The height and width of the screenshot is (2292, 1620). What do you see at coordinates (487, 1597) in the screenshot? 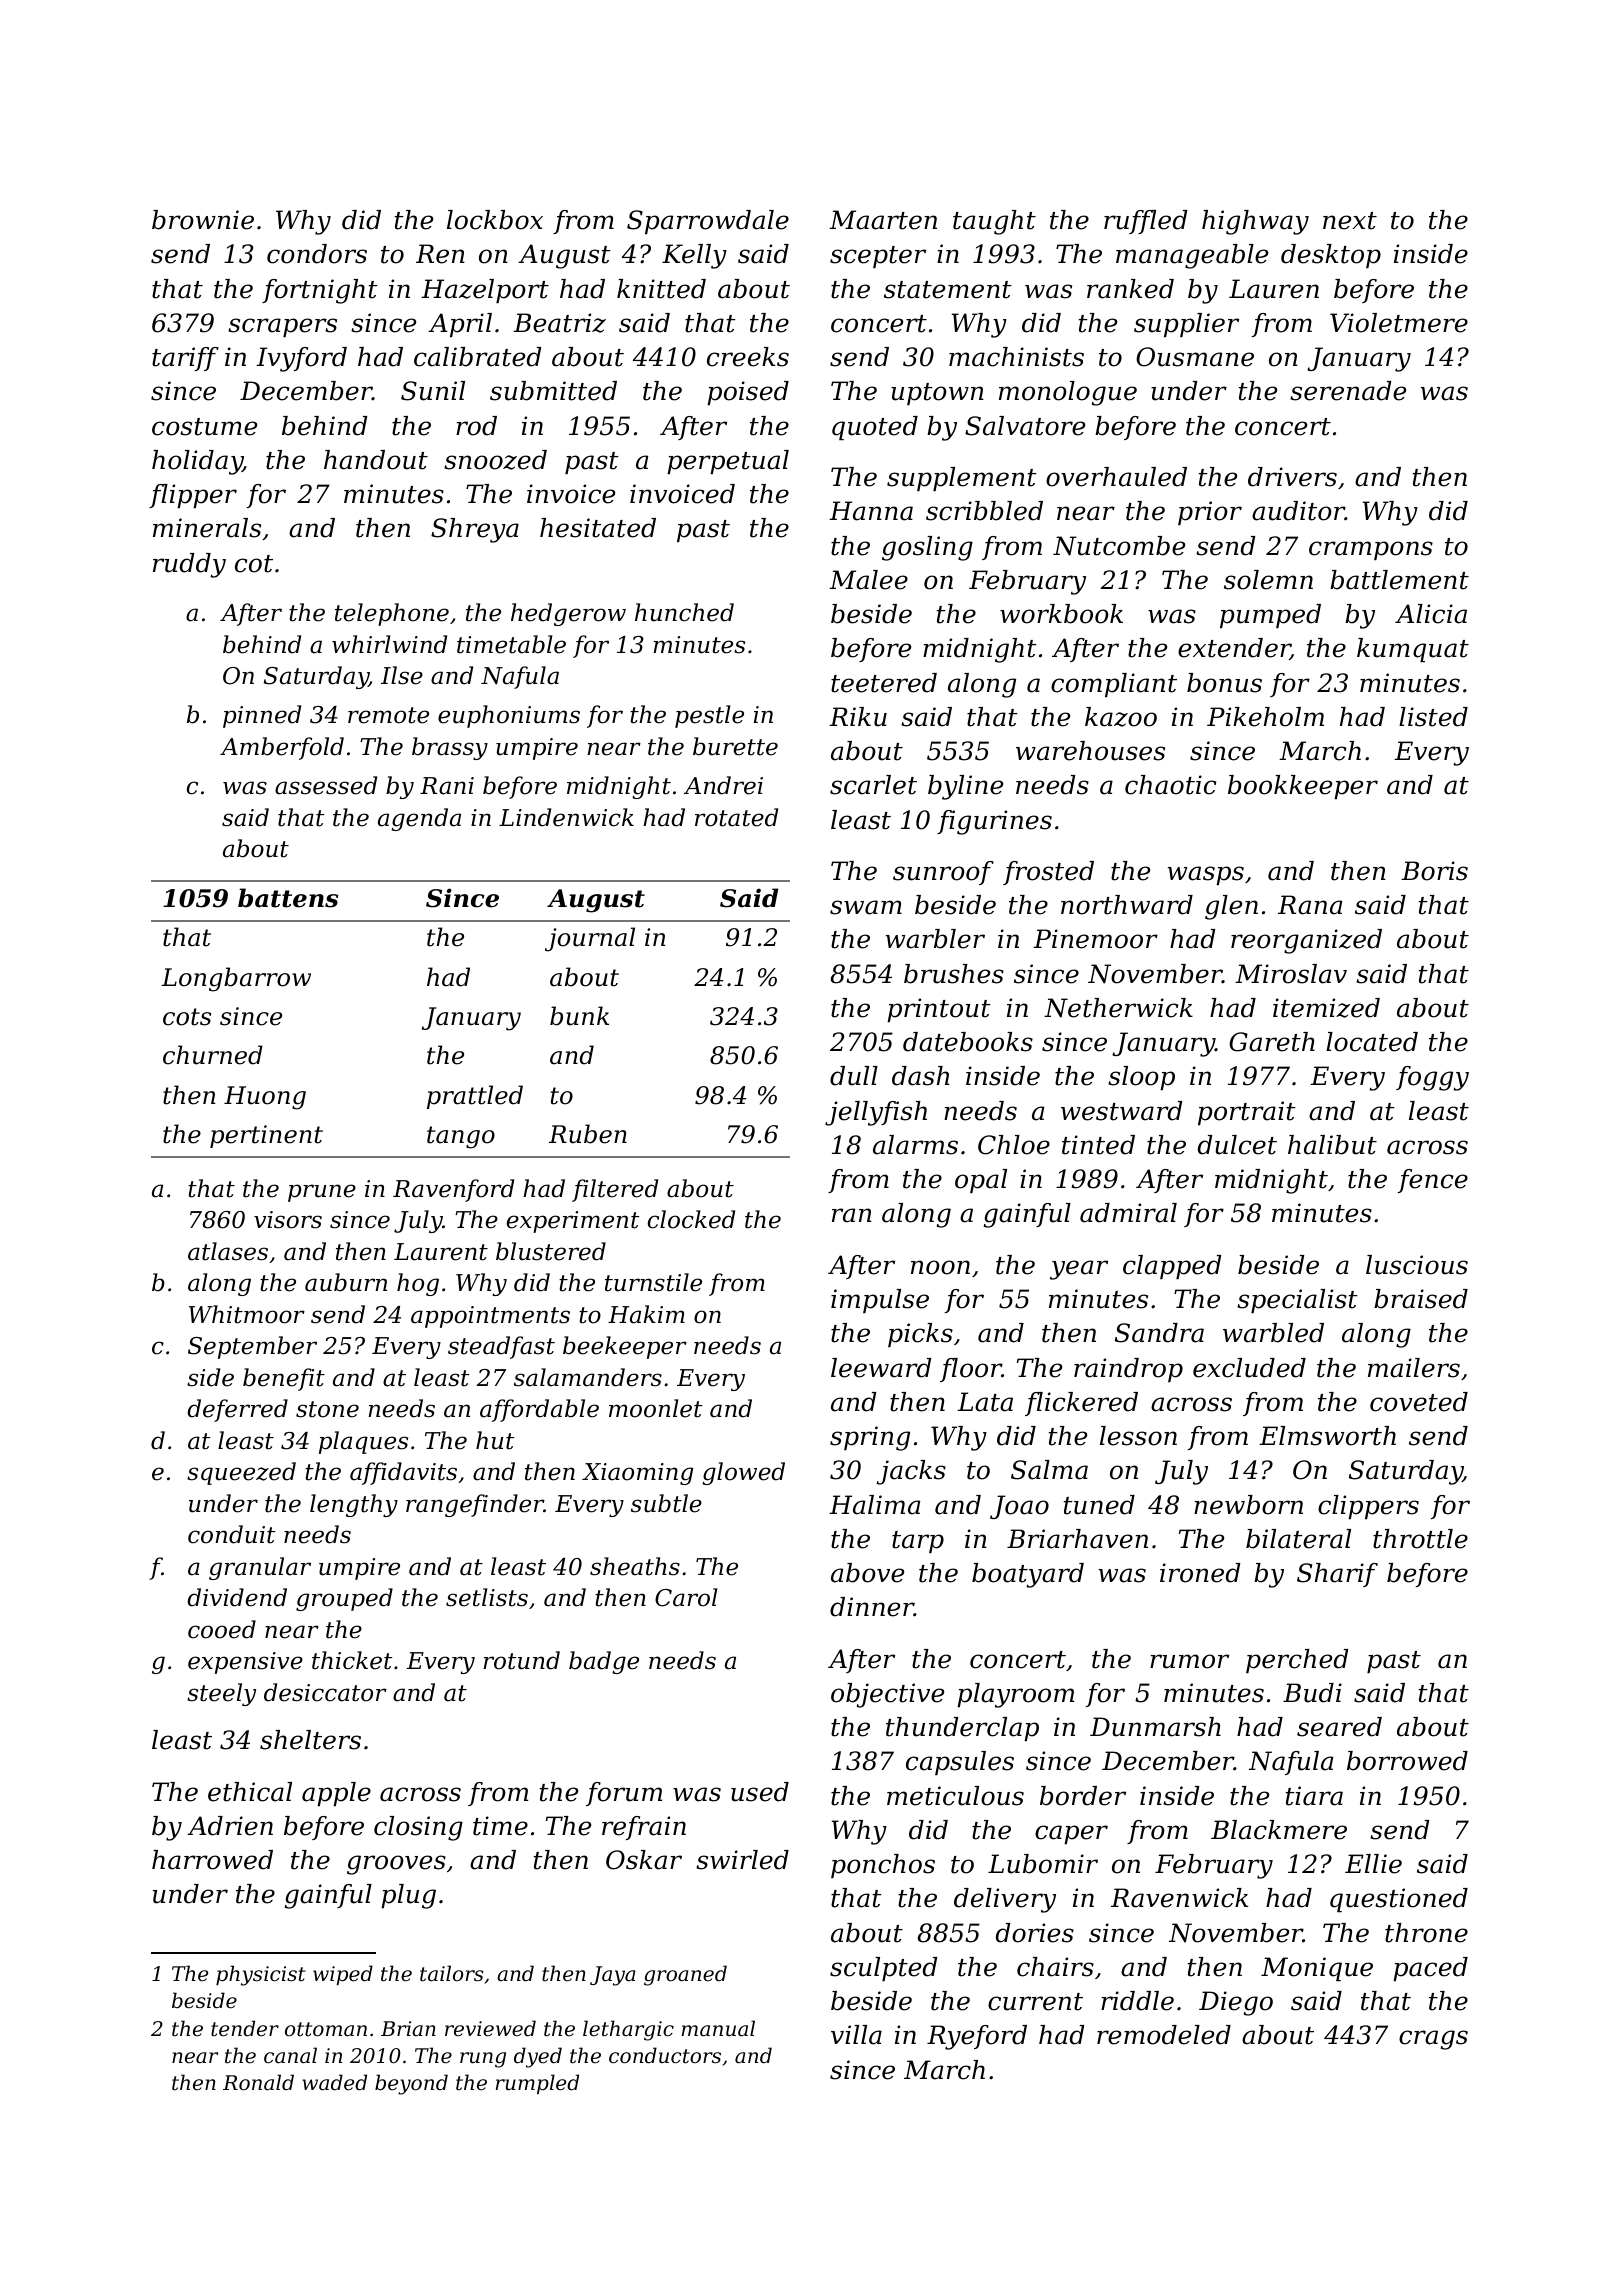
I see `setlists` at bounding box center [487, 1597].
